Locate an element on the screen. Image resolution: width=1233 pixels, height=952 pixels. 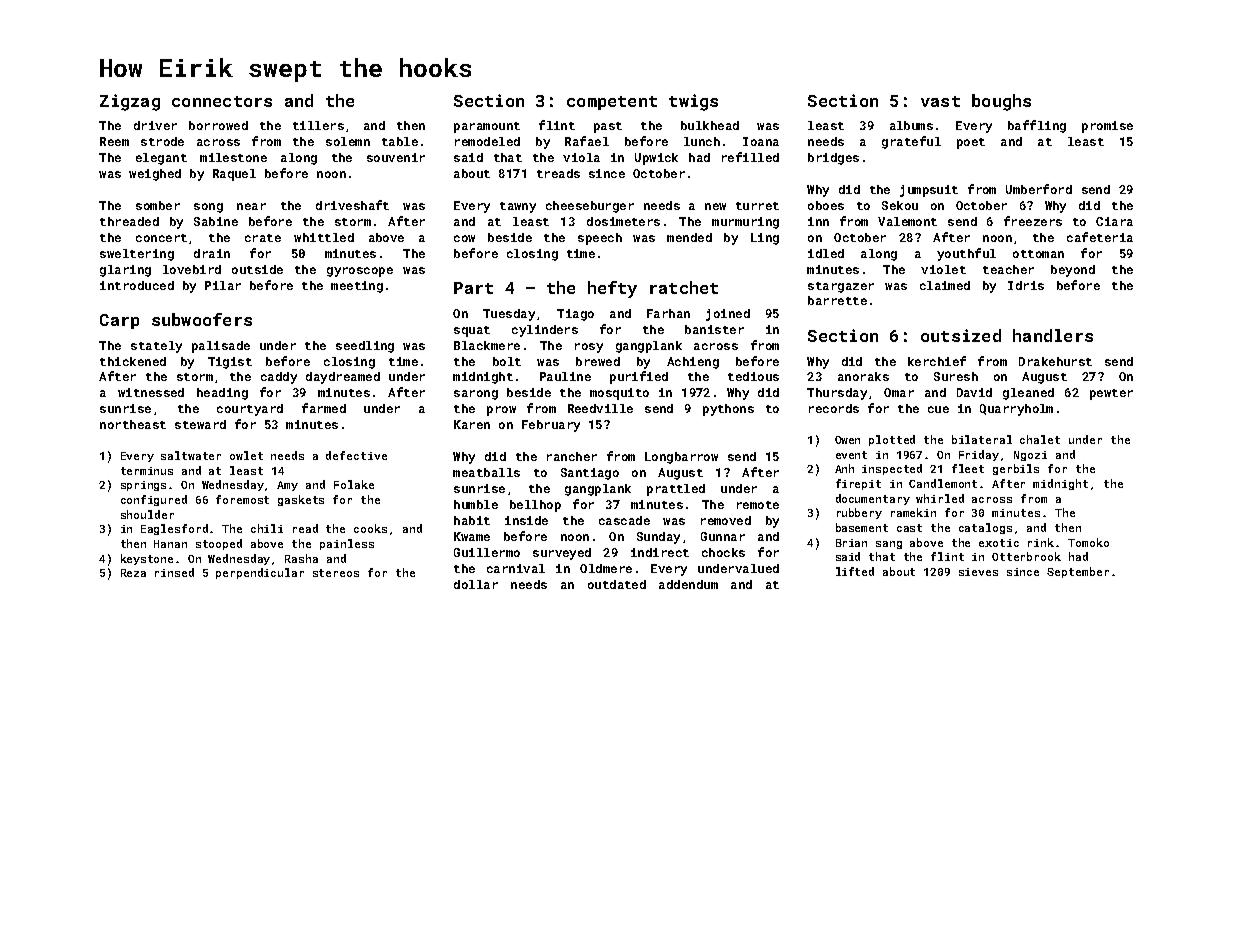
tedious is located at coordinates (753, 376).
